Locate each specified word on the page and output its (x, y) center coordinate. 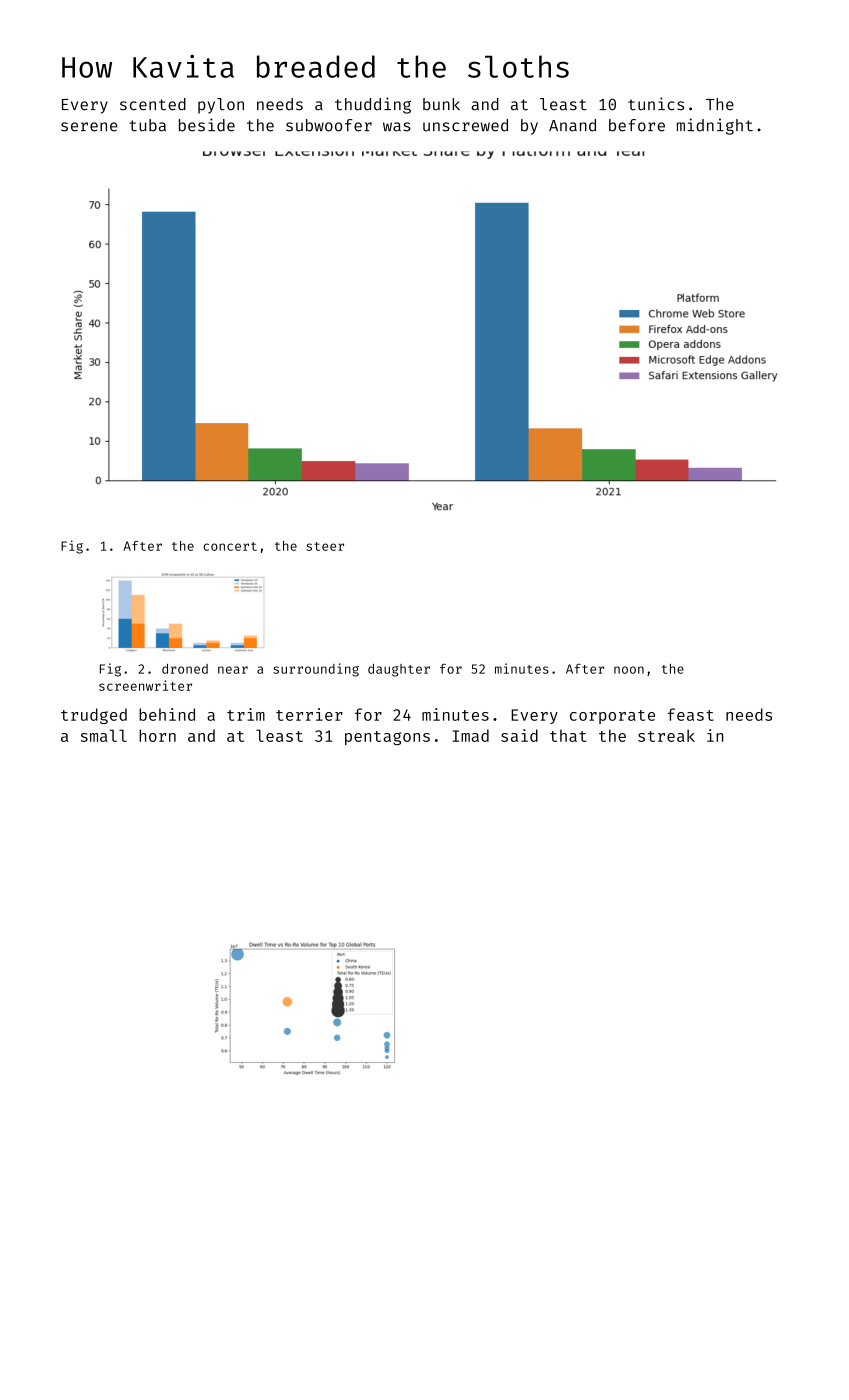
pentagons (387, 738)
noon (629, 670)
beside (207, 125)
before (637, 125)
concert (230, 546)
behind (167, 714)
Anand (572, 125)
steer (325, 546)
